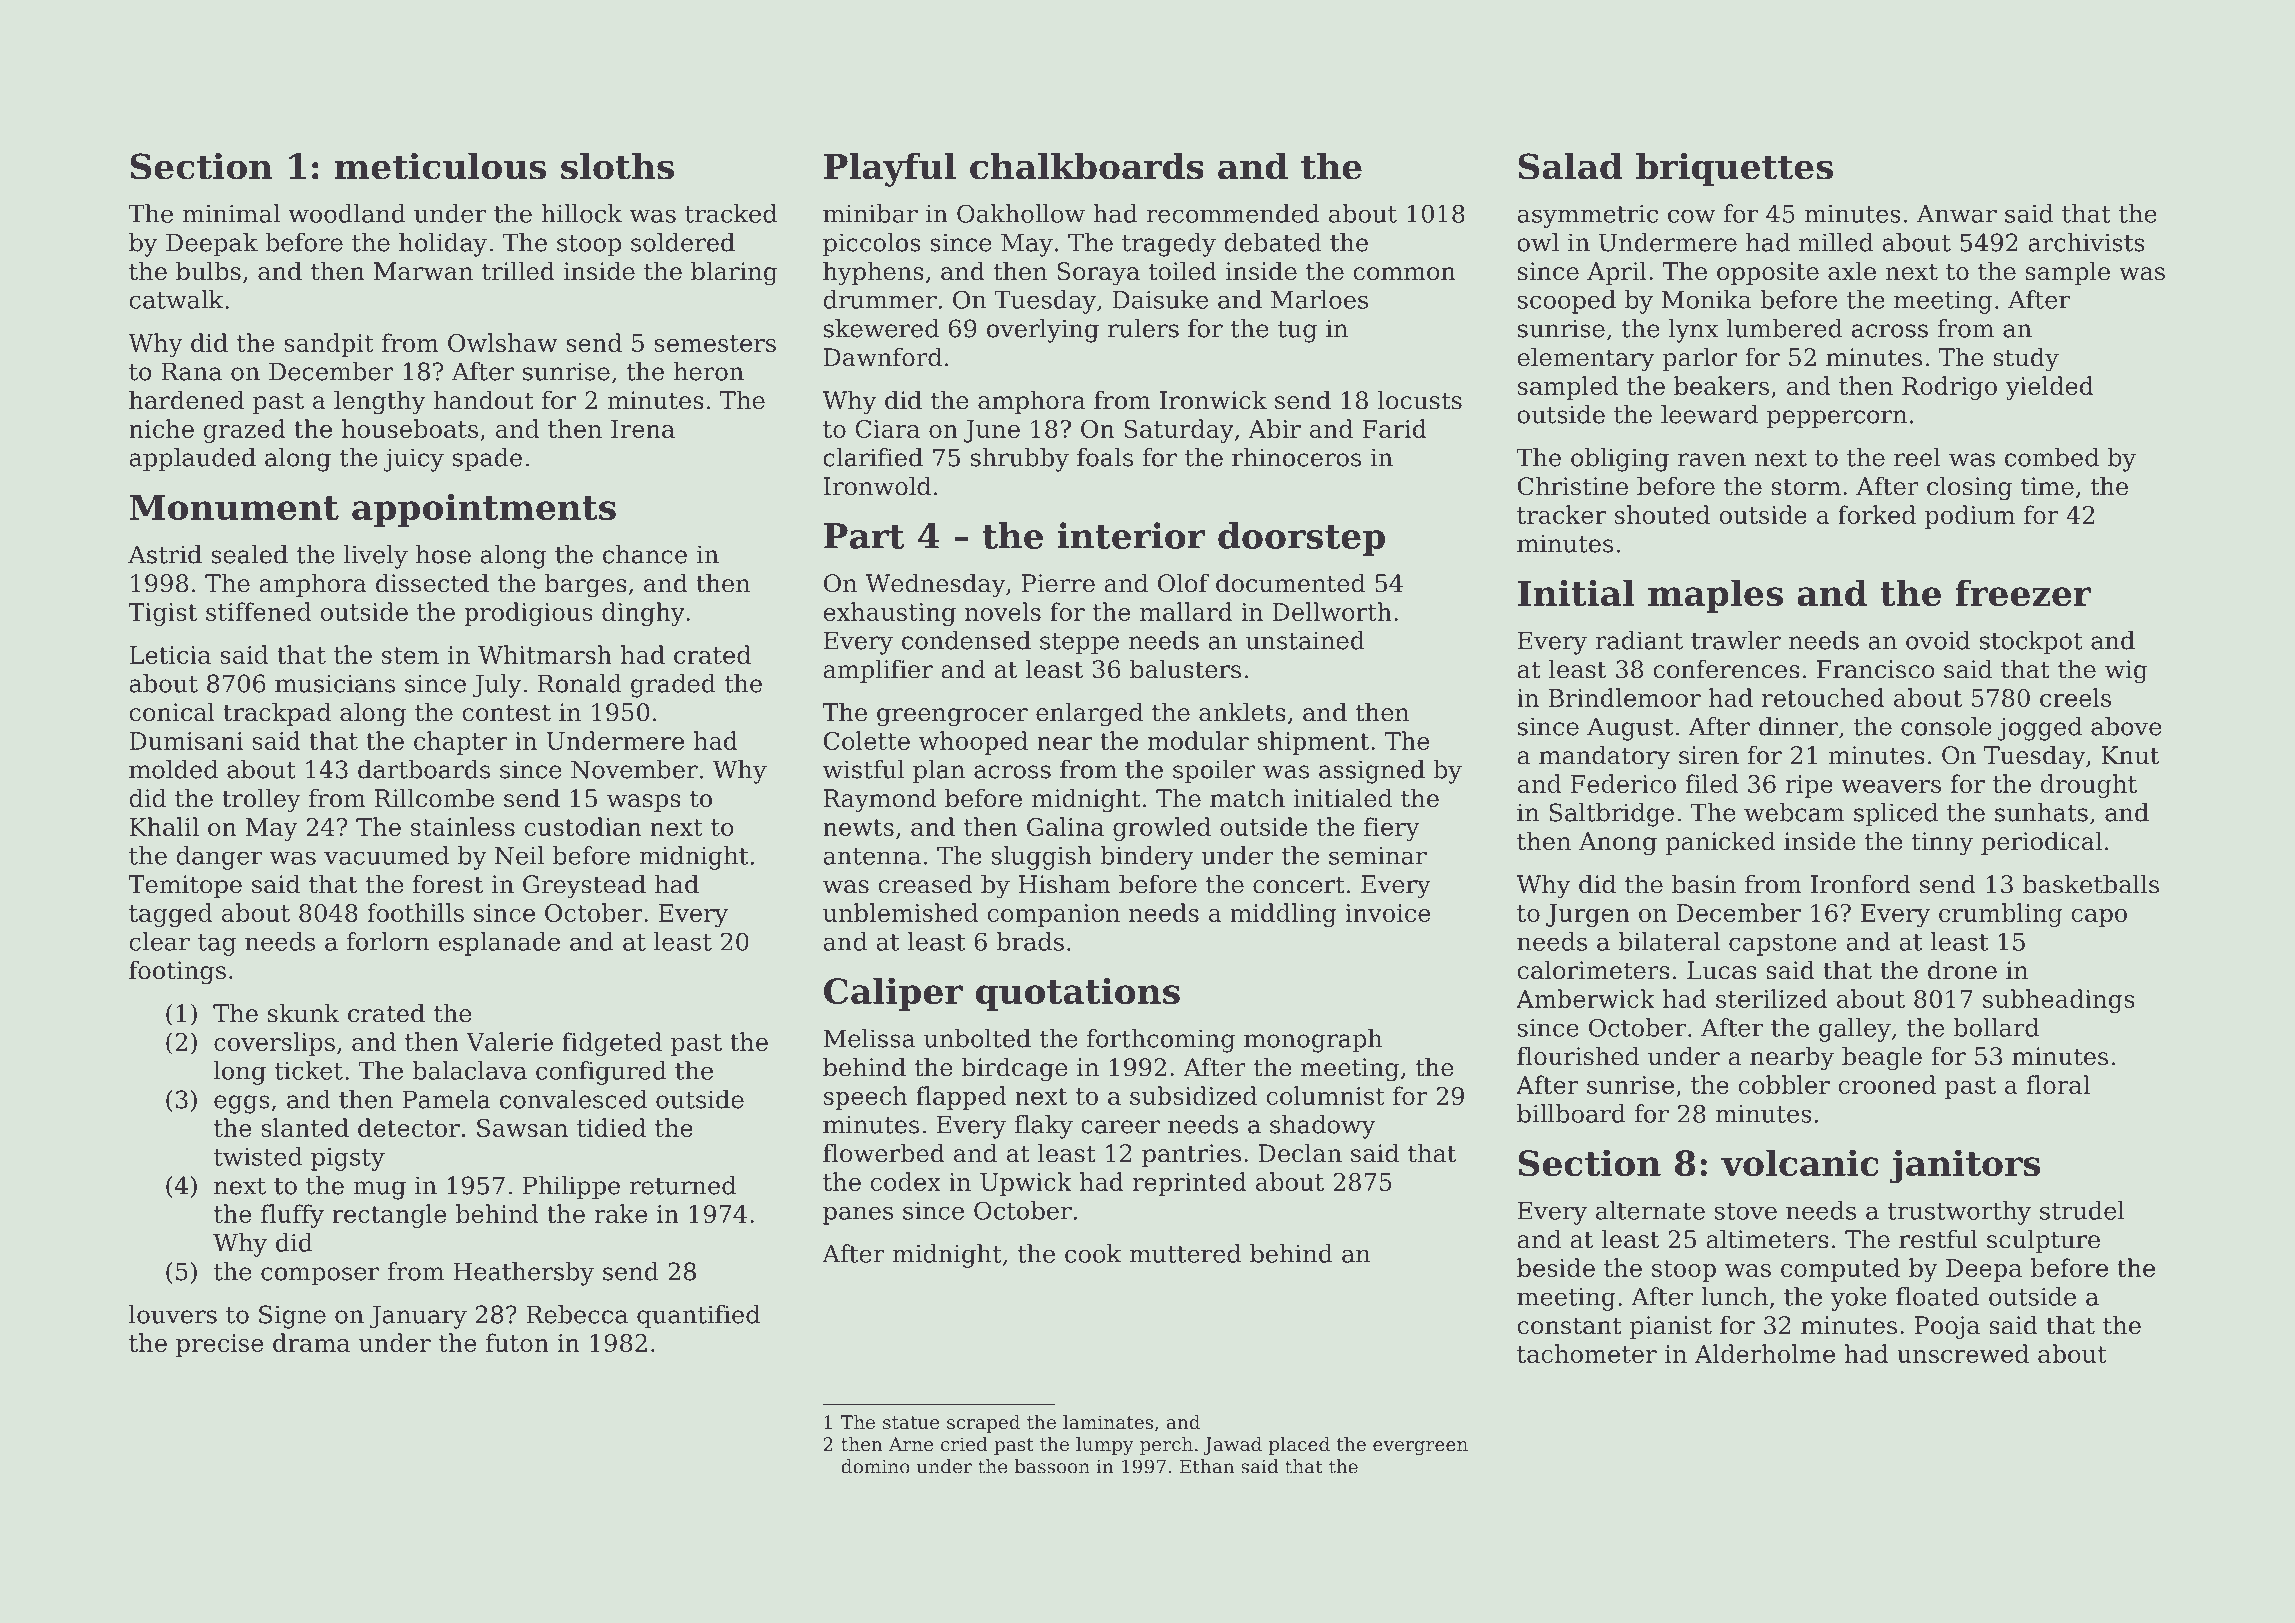 The height and width of the screenshot is (1623, 2295). I want to click on louvers, so click(173, 1314).
